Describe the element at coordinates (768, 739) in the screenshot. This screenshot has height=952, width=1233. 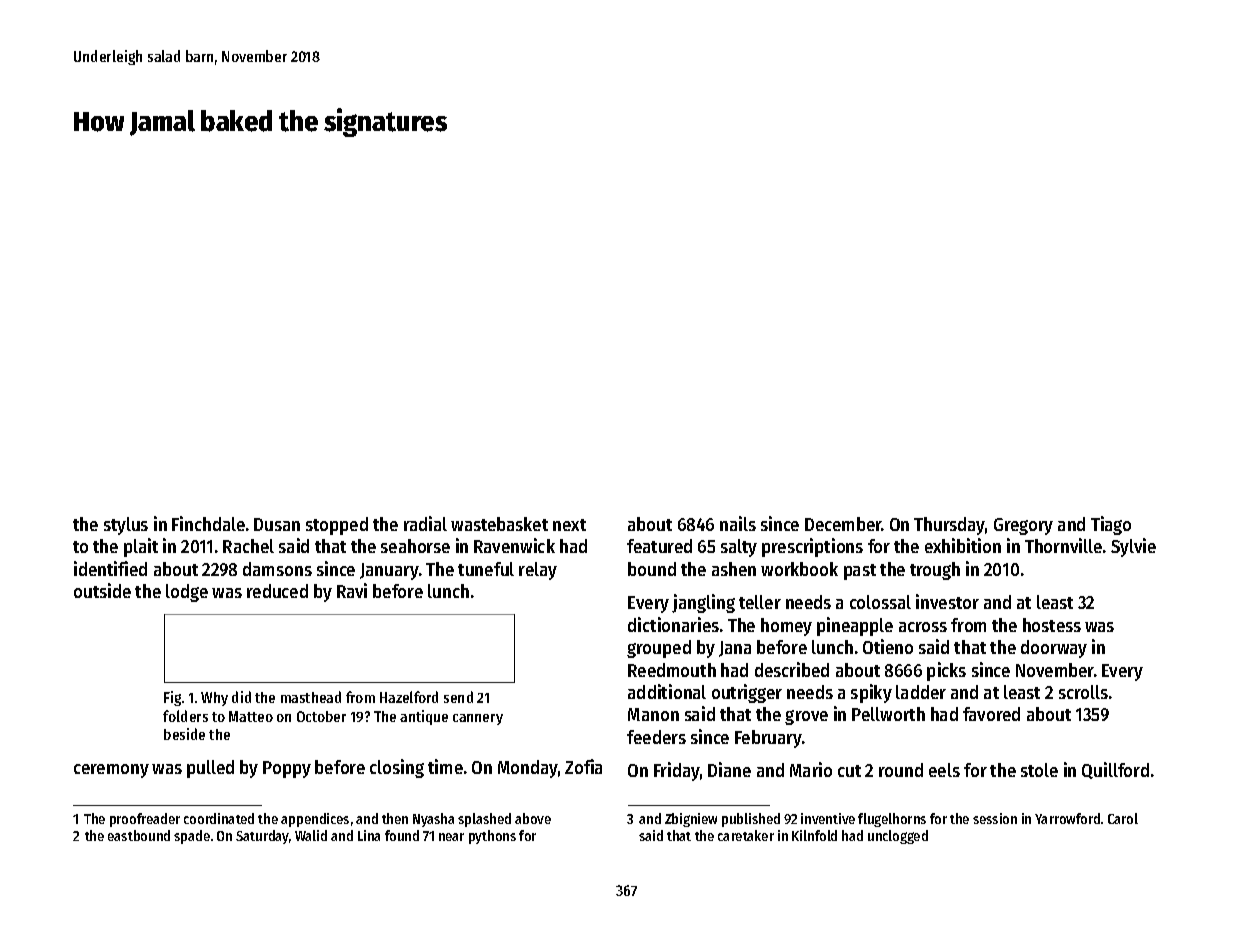
I see `February` at that location.
